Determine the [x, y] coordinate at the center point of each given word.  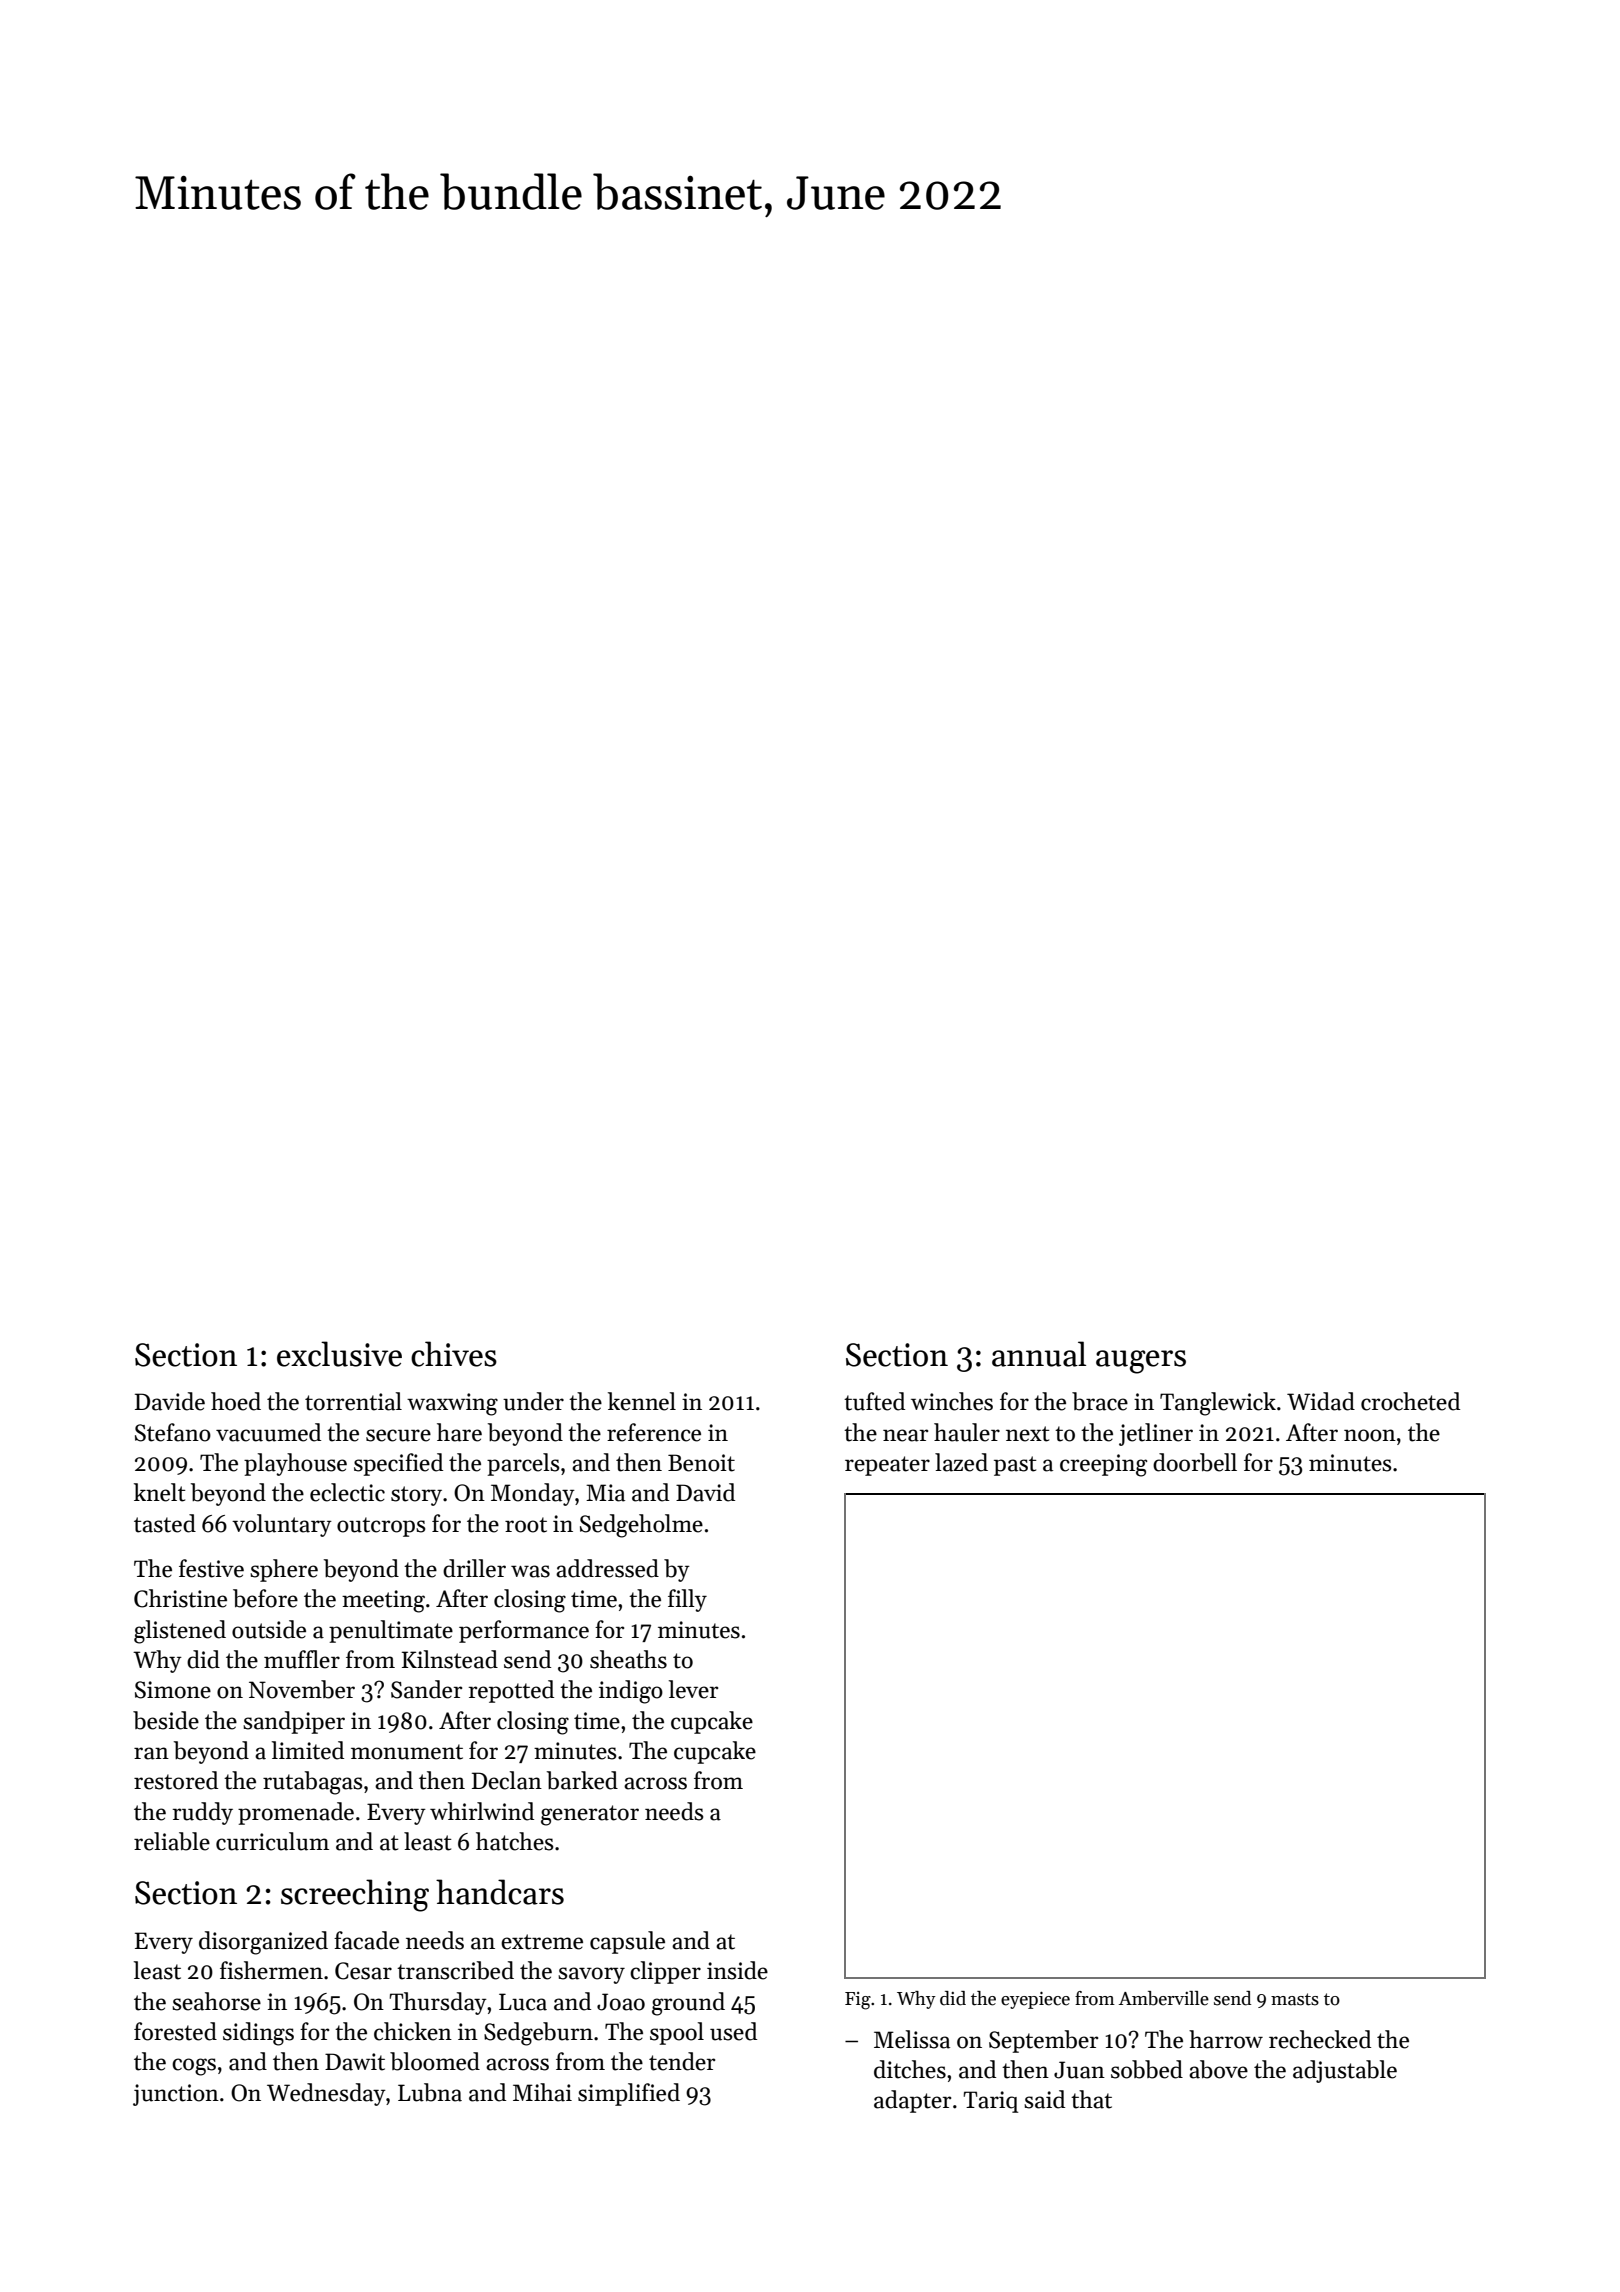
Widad [1321, 1401]
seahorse [216, 2001]
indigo [631, 1692]
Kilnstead [450, 1659]
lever [693, 1689]
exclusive [339, 1354]
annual [1039, 1354]
